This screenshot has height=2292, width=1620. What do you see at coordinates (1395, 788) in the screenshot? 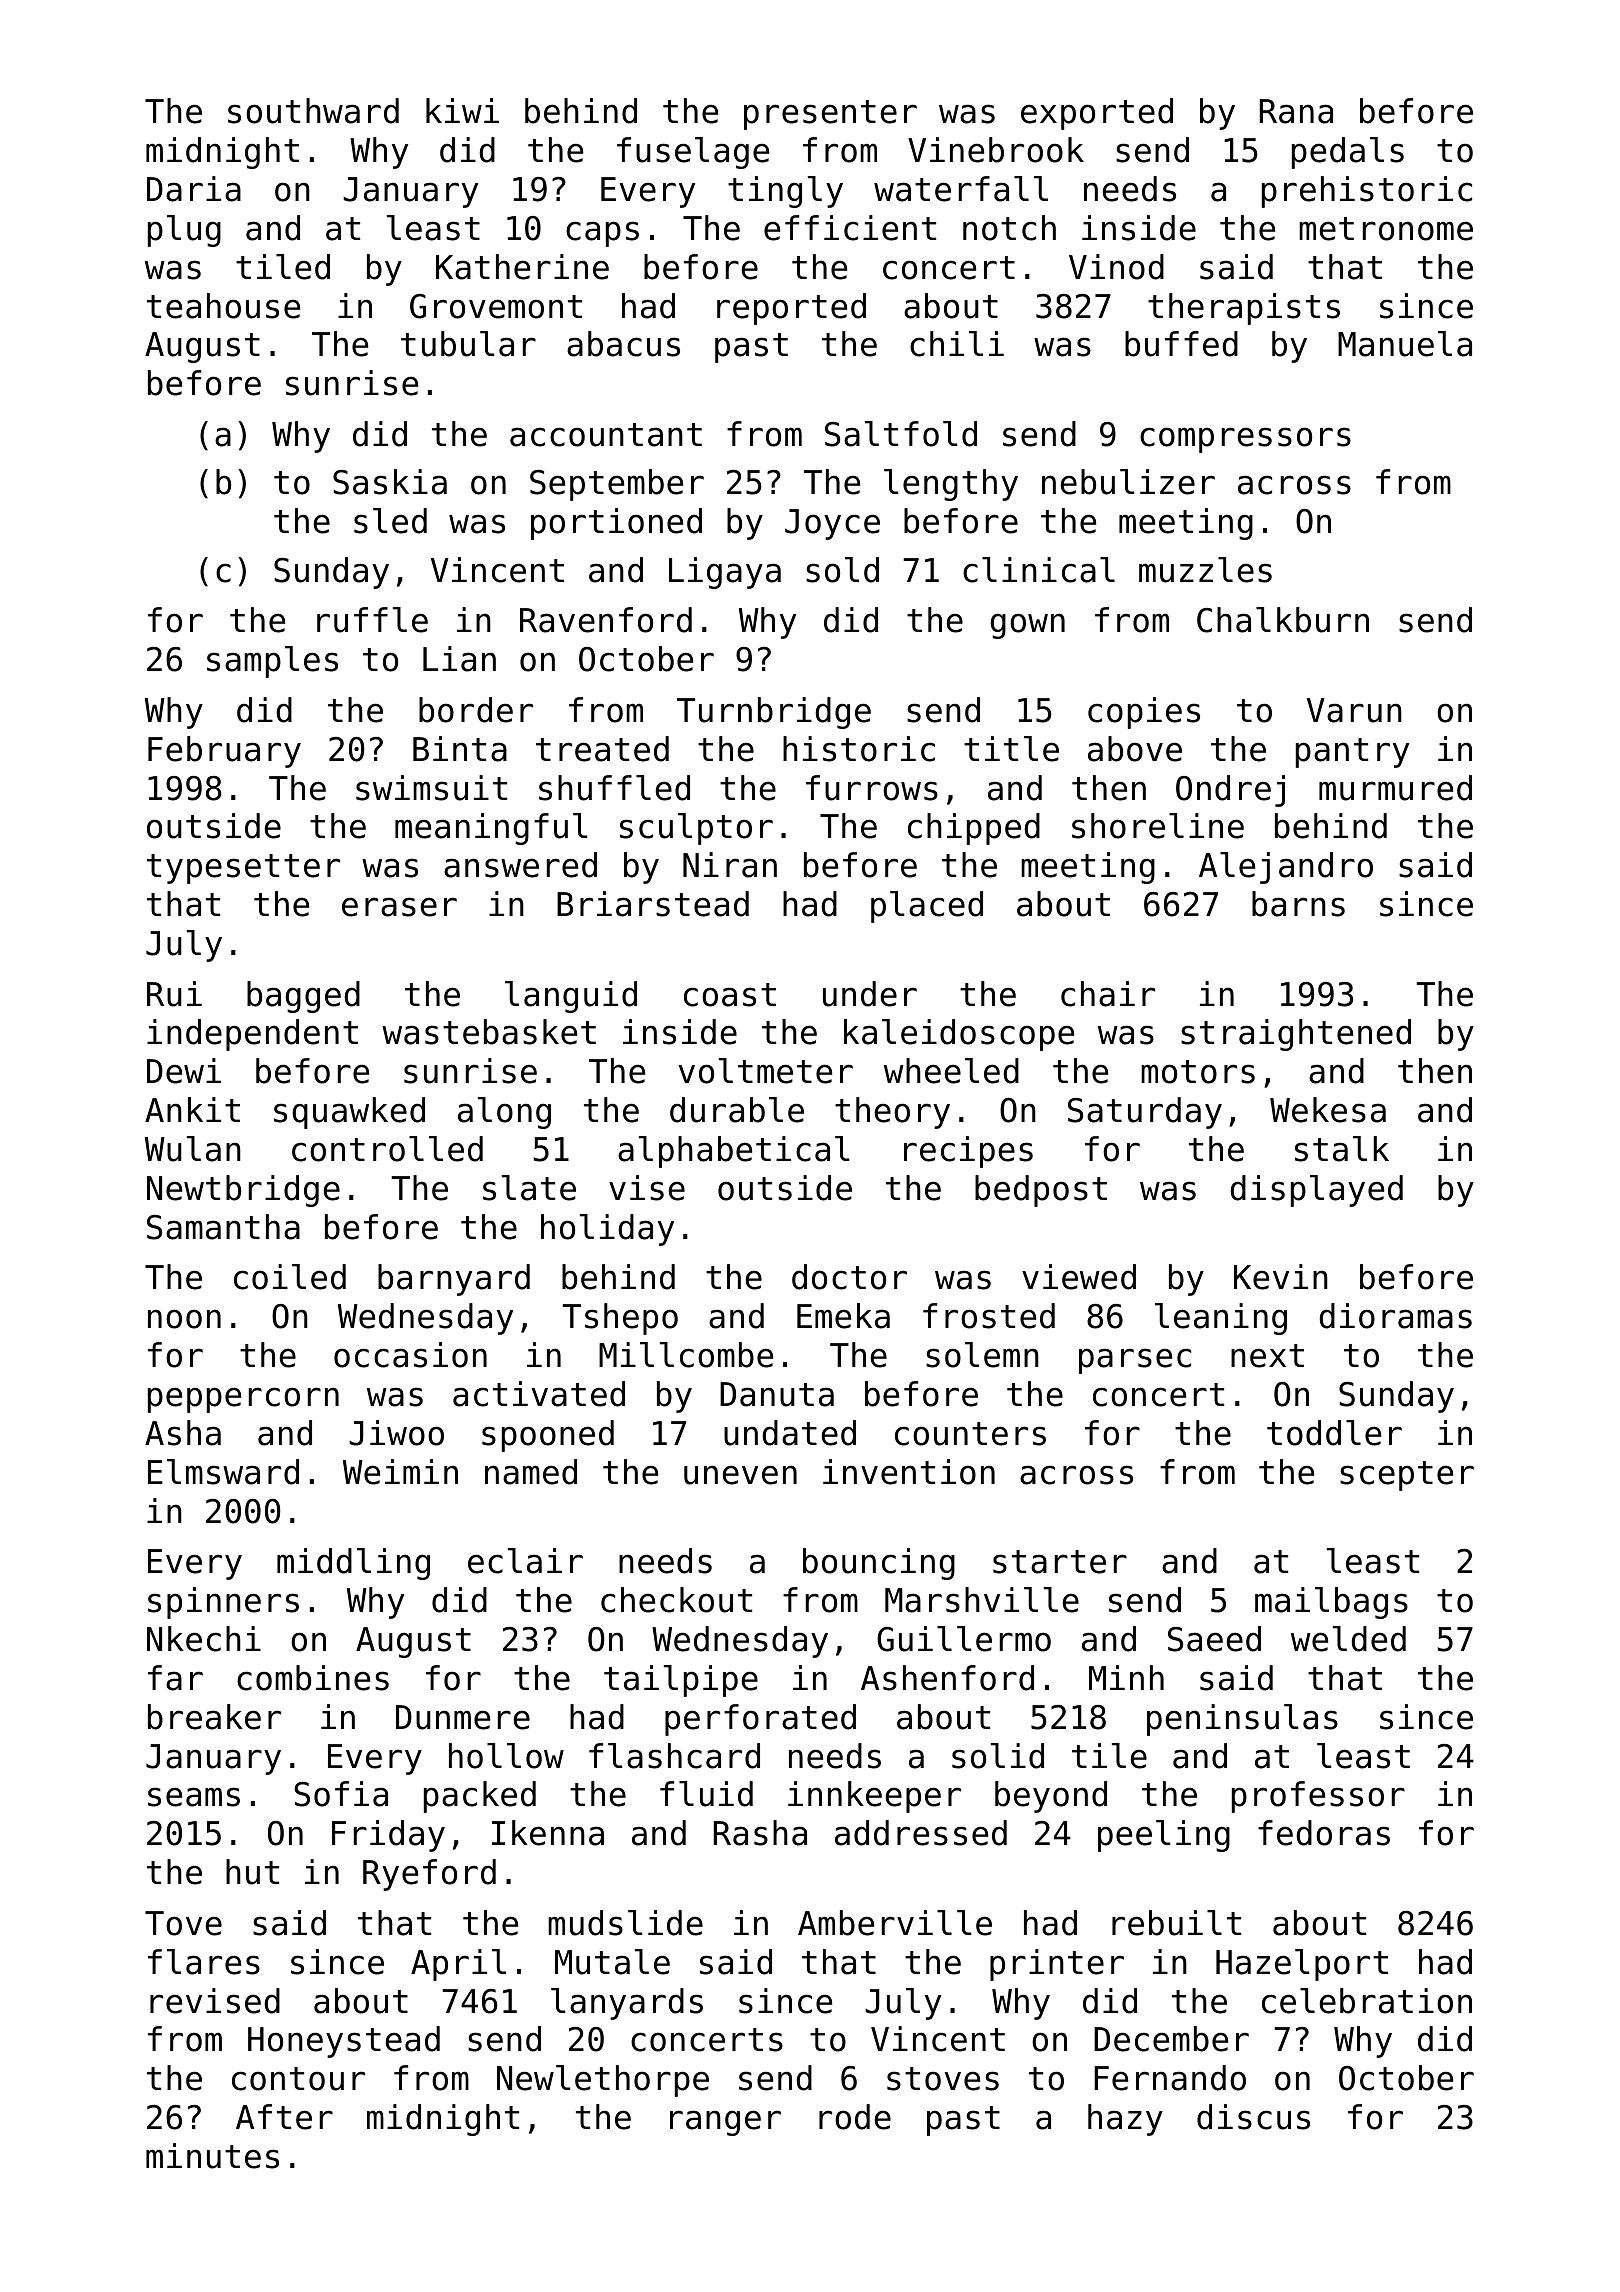
I see `murmured` at bounding box center [1395, 788].
